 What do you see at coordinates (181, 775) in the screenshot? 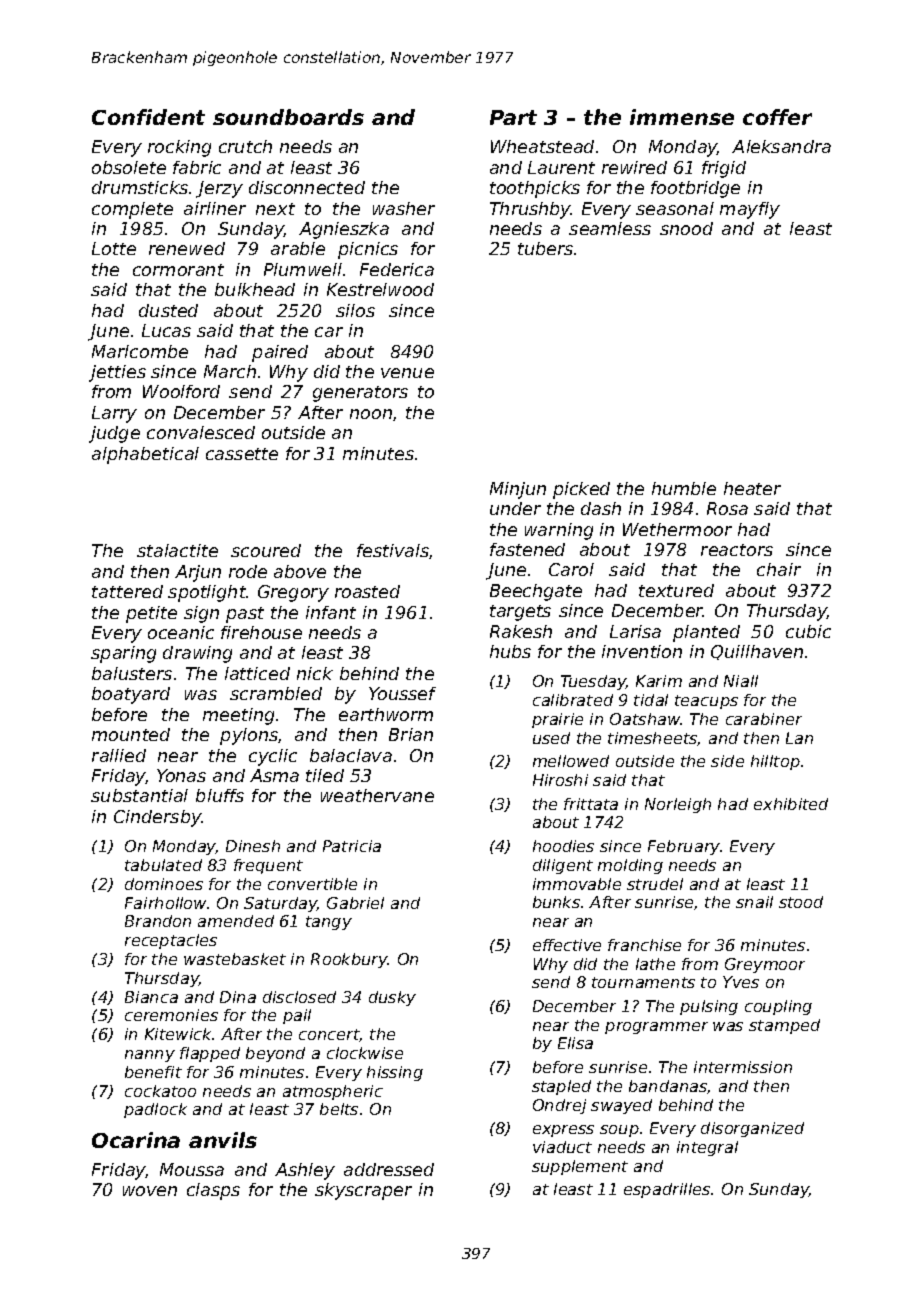
I see `Yonas` at bounding box center [181, 775].
